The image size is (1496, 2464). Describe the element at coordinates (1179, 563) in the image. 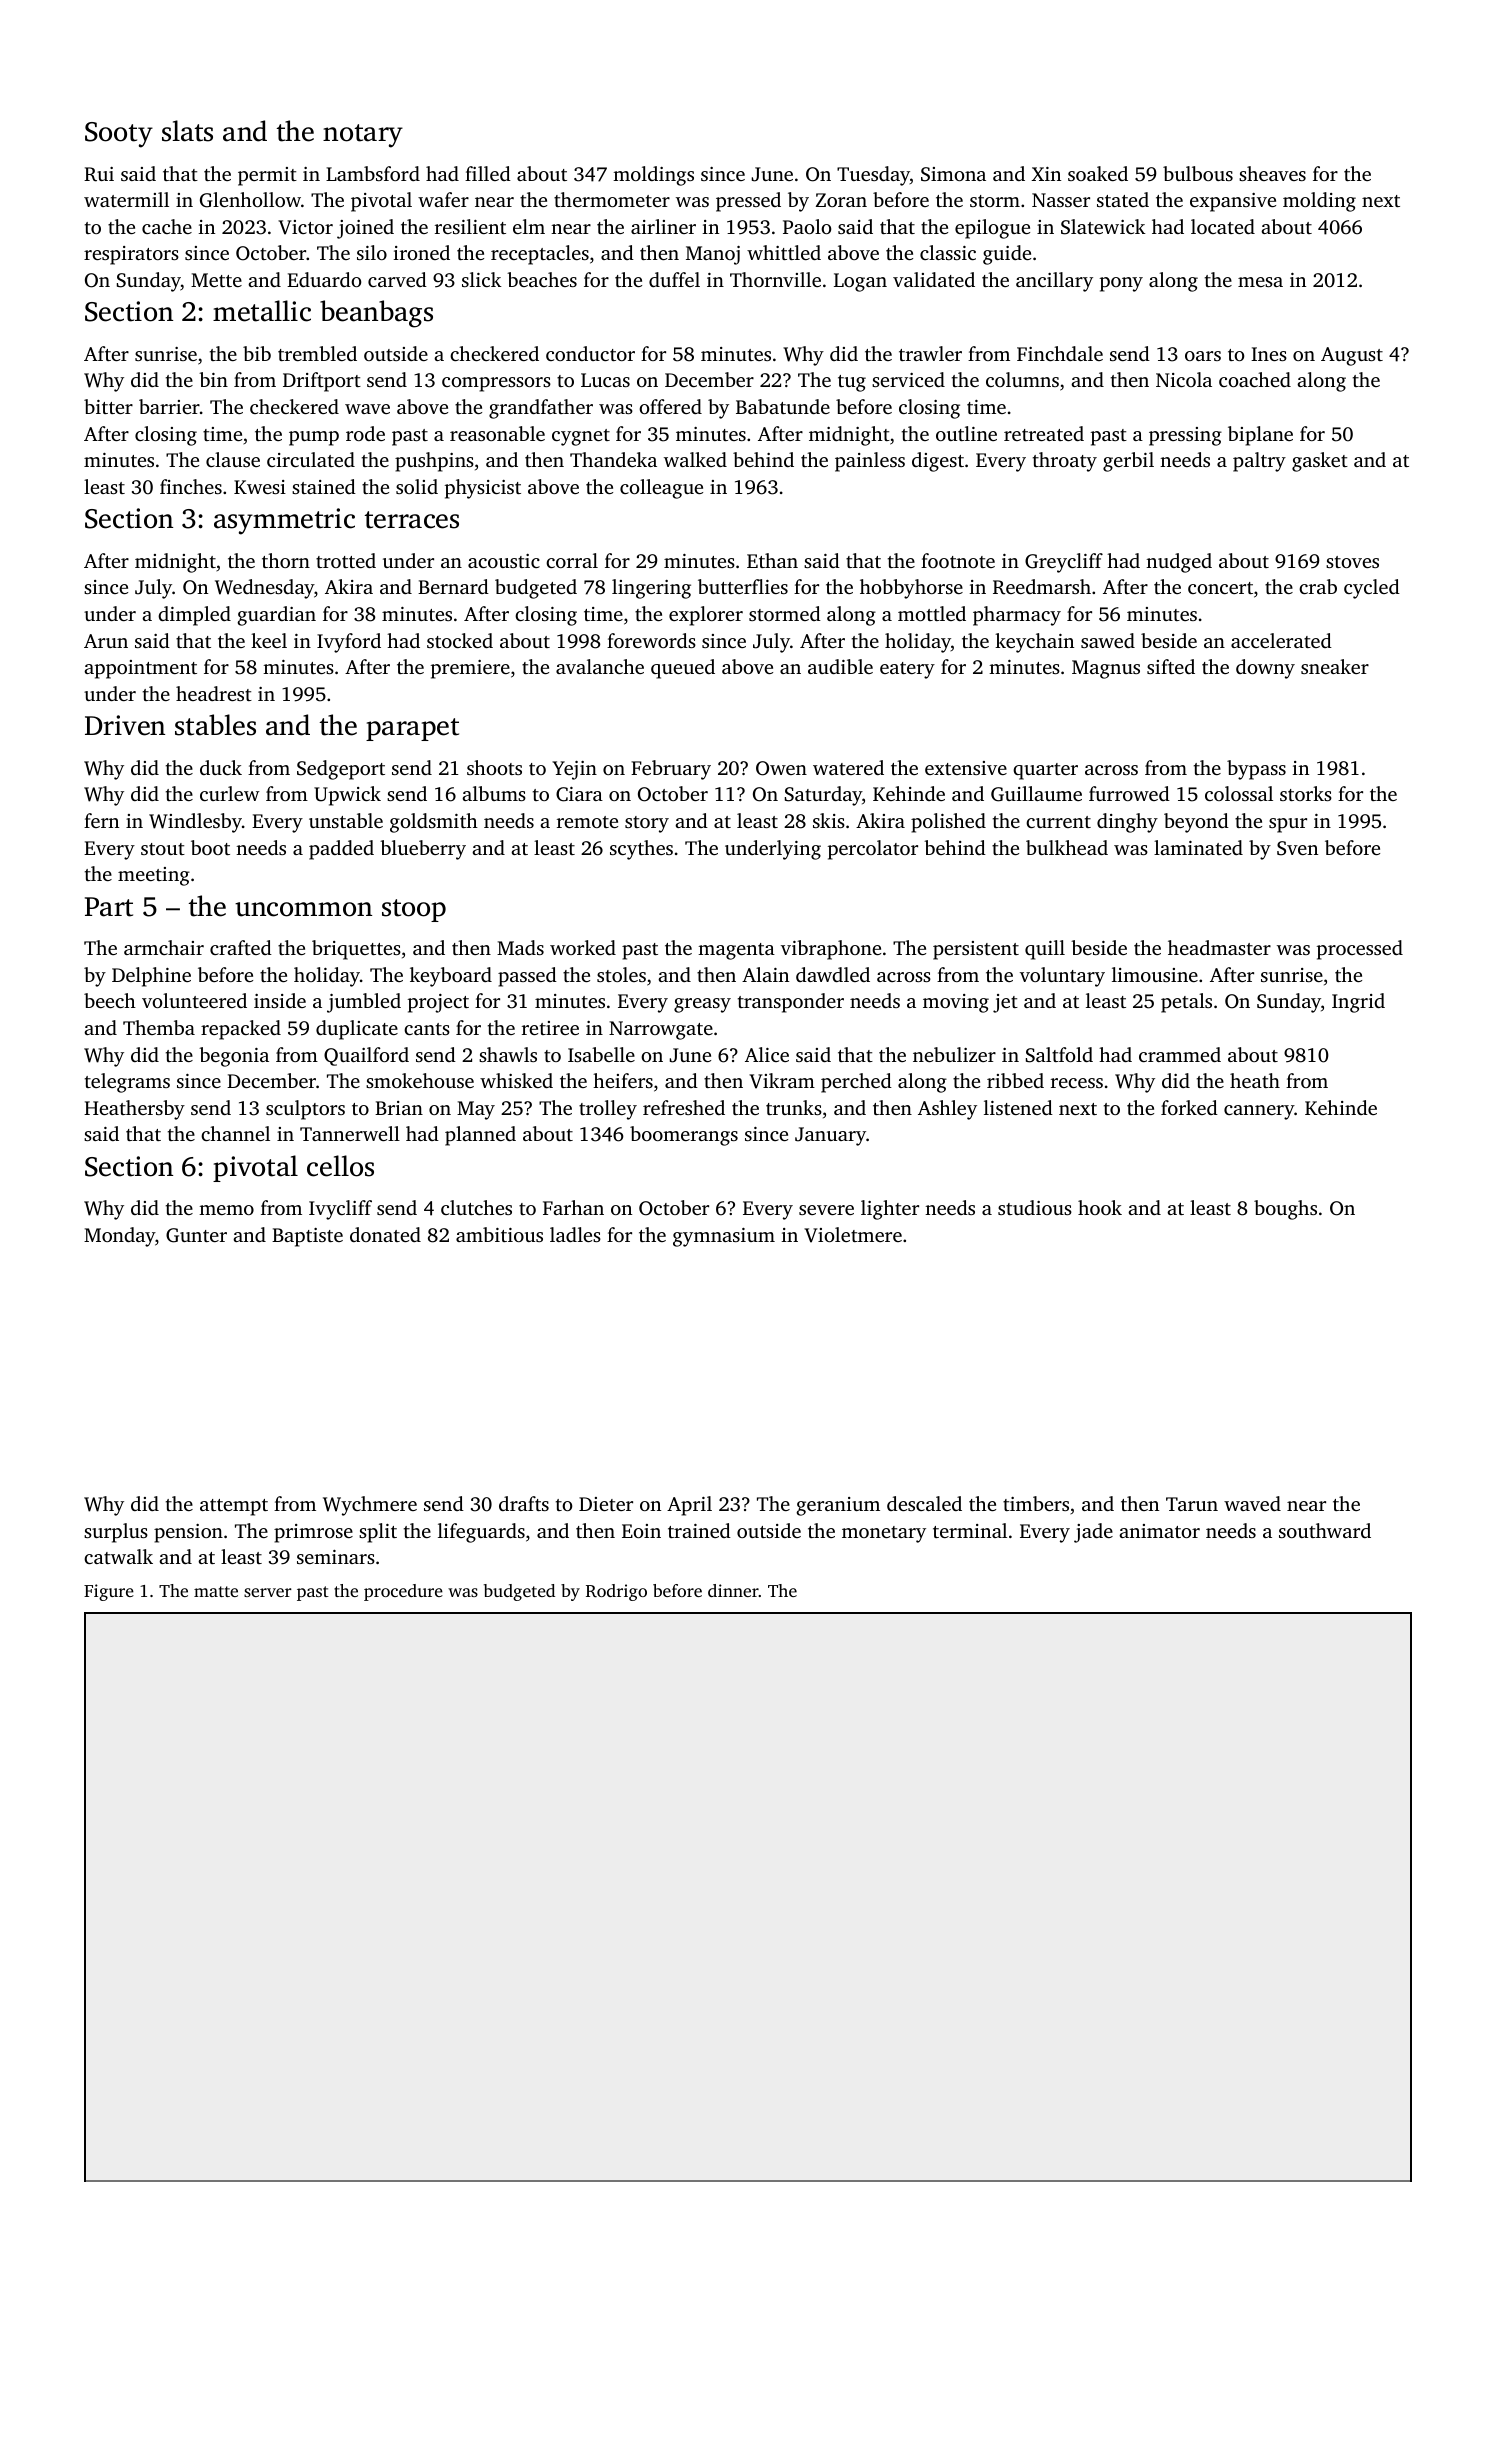

I see `nudged` at that location.
